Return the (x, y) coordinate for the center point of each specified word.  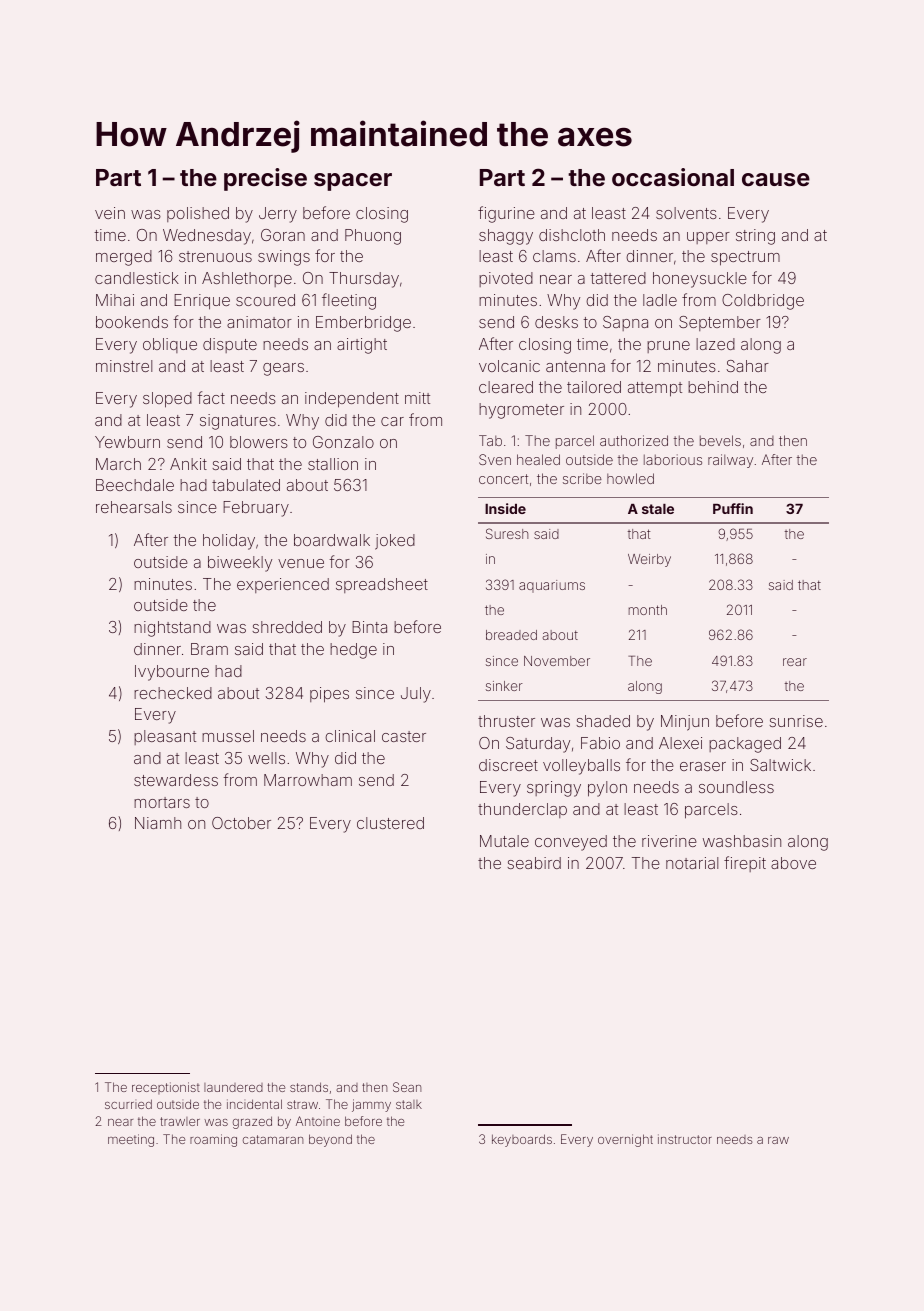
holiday (229, 542)
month (648, 610)
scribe (582, 478)
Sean (407, 1087)
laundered (233, 1087)
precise (265, 179)
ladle (660, 300)
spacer (353, 182)
